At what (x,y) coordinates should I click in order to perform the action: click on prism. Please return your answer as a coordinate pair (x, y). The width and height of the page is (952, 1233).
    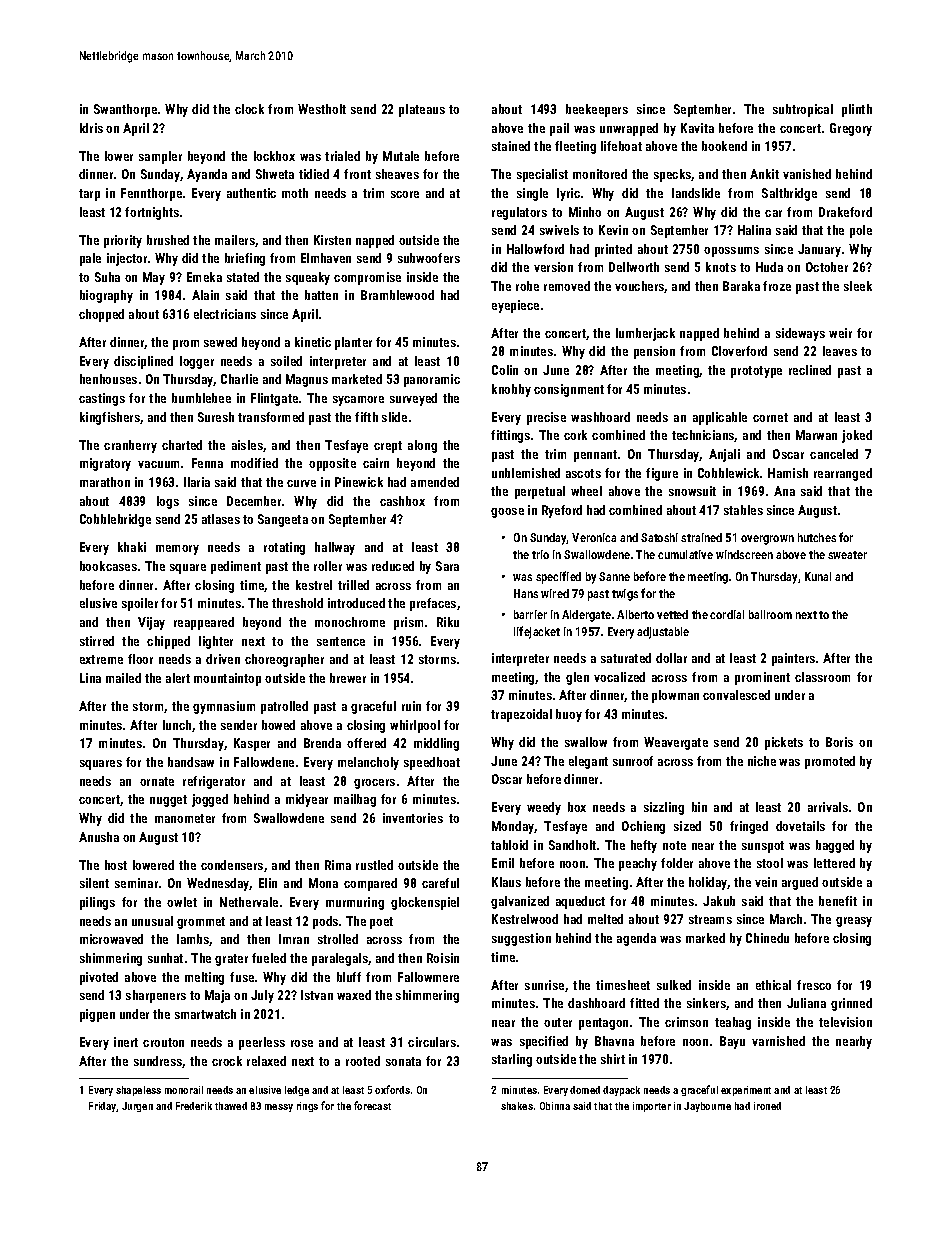
    Looking at the image, I should click on (408, 623).
